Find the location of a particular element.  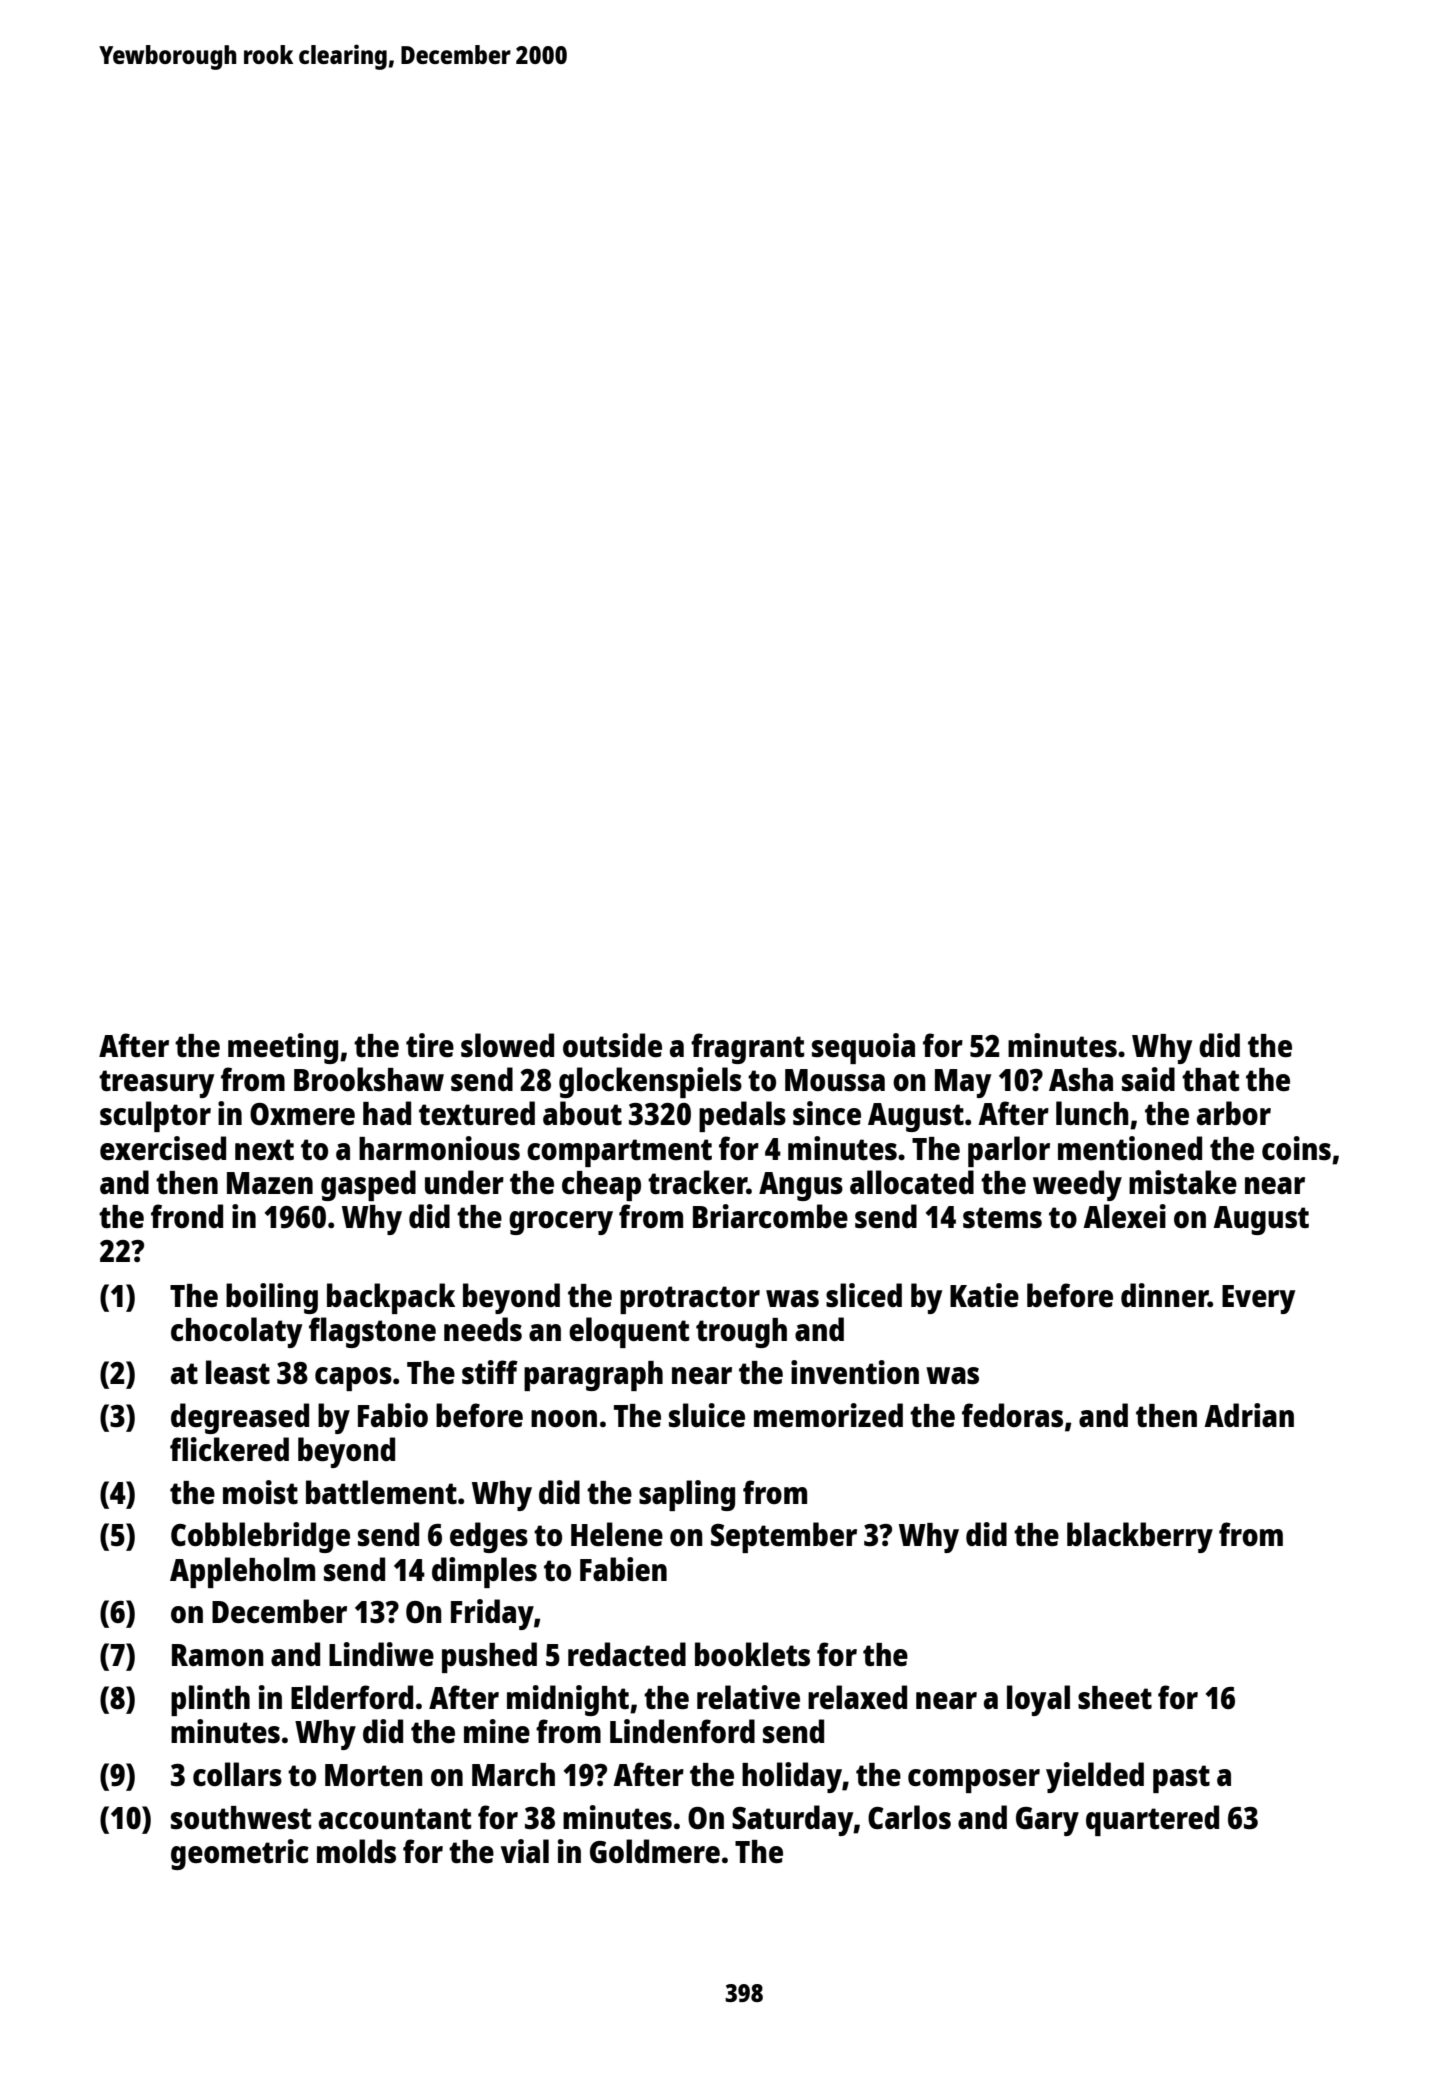

memorized is located at coordinates (828, 1415).
